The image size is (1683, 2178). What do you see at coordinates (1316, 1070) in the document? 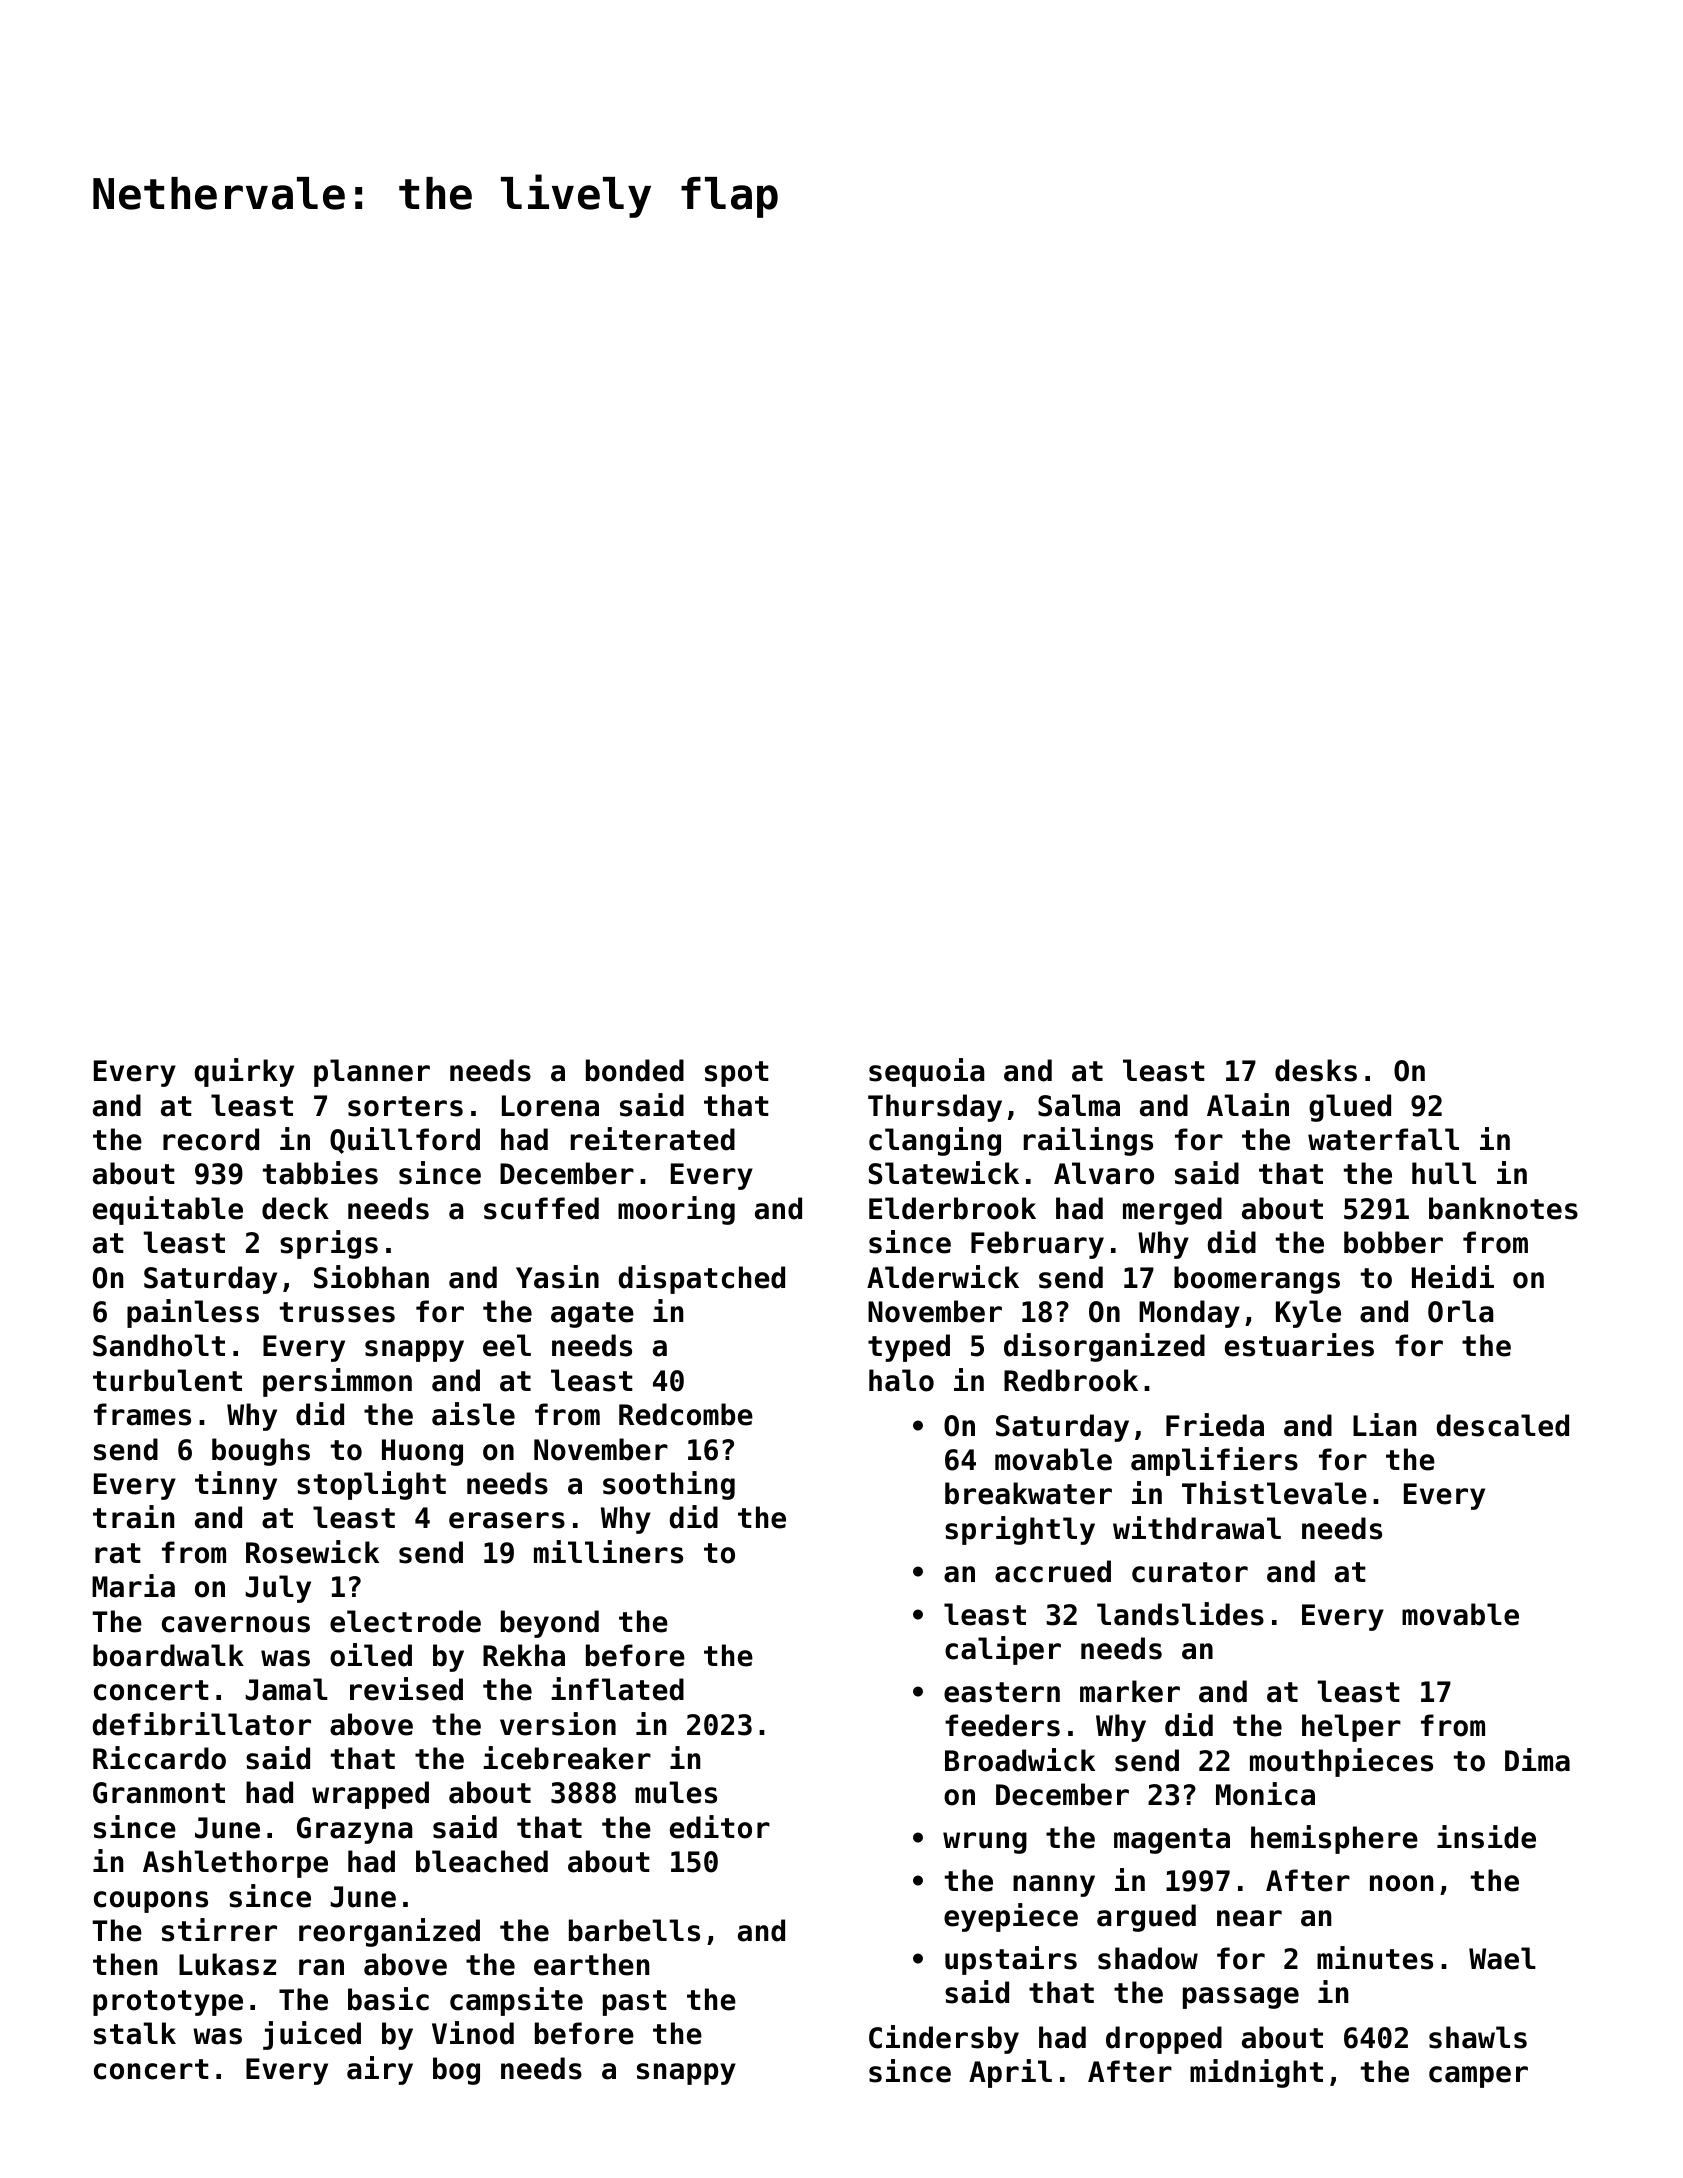
I see `desks` at bounding box center [1316, 1070].
